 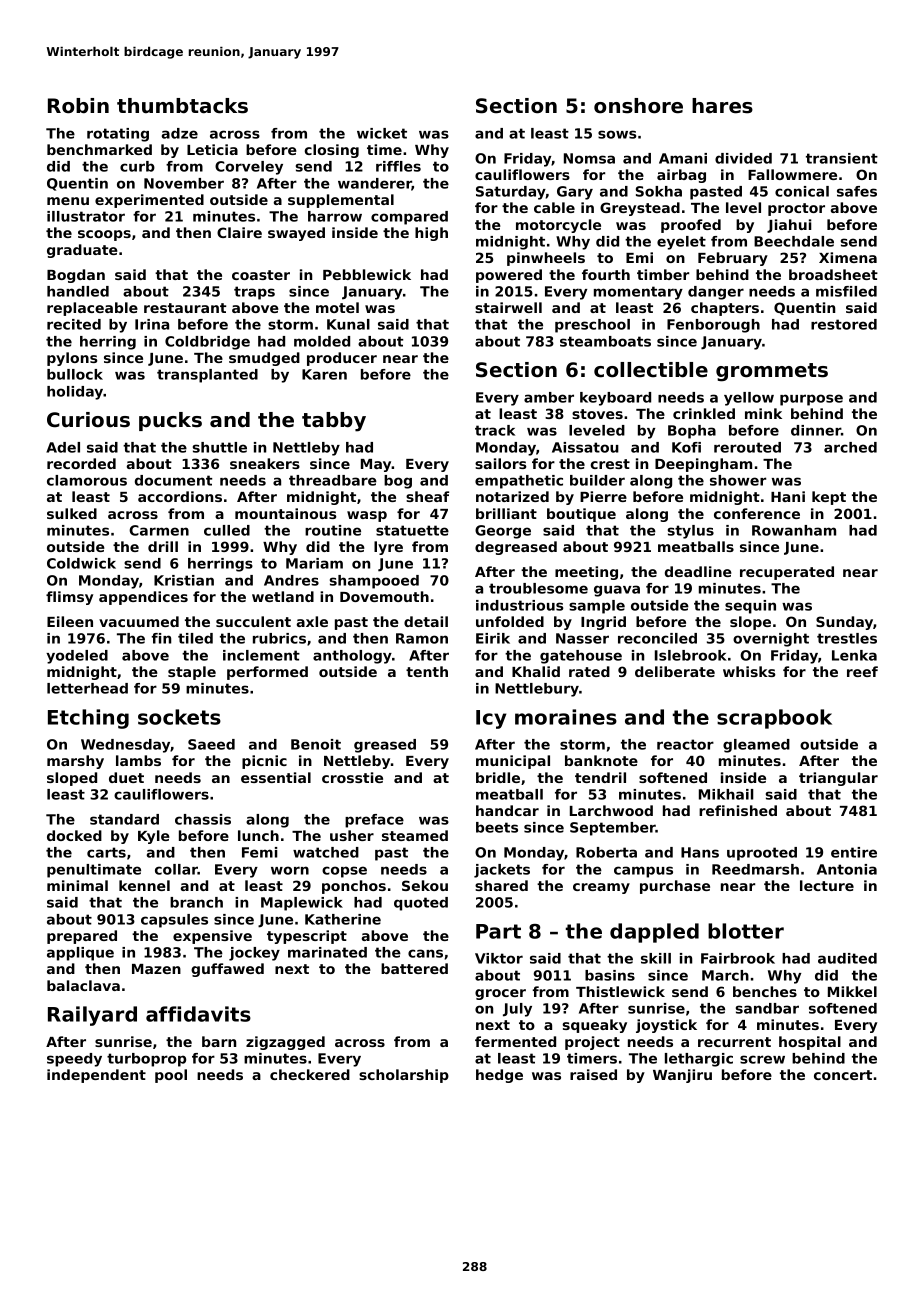 I want to click on Kunal, so click(x=348, y=324).
